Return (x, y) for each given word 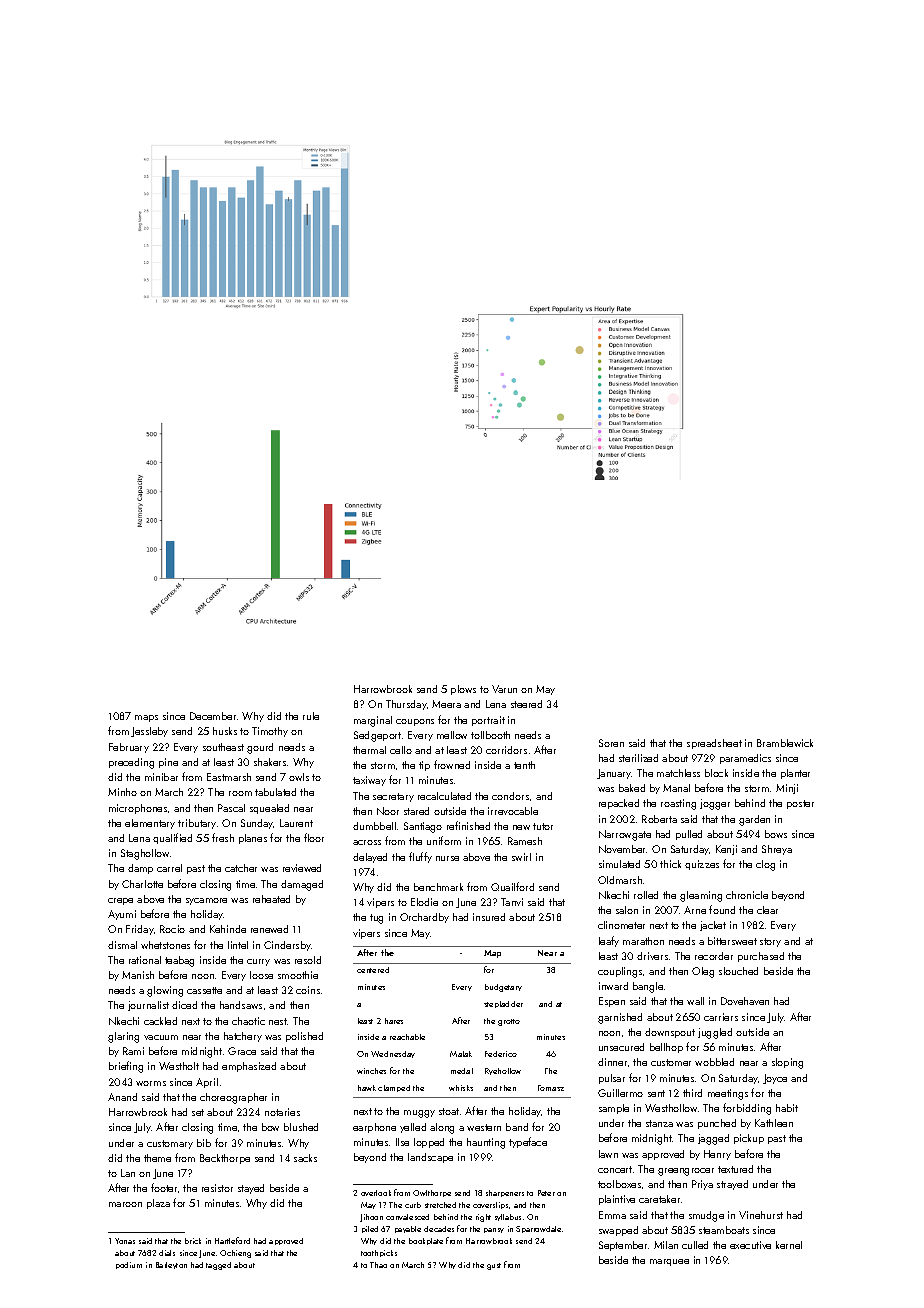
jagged (713, 1139)
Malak (461, 1054)
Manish (138, 975)
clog (765, 865)
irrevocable (513, 811)
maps (146, 718)
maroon (125, 1204)
